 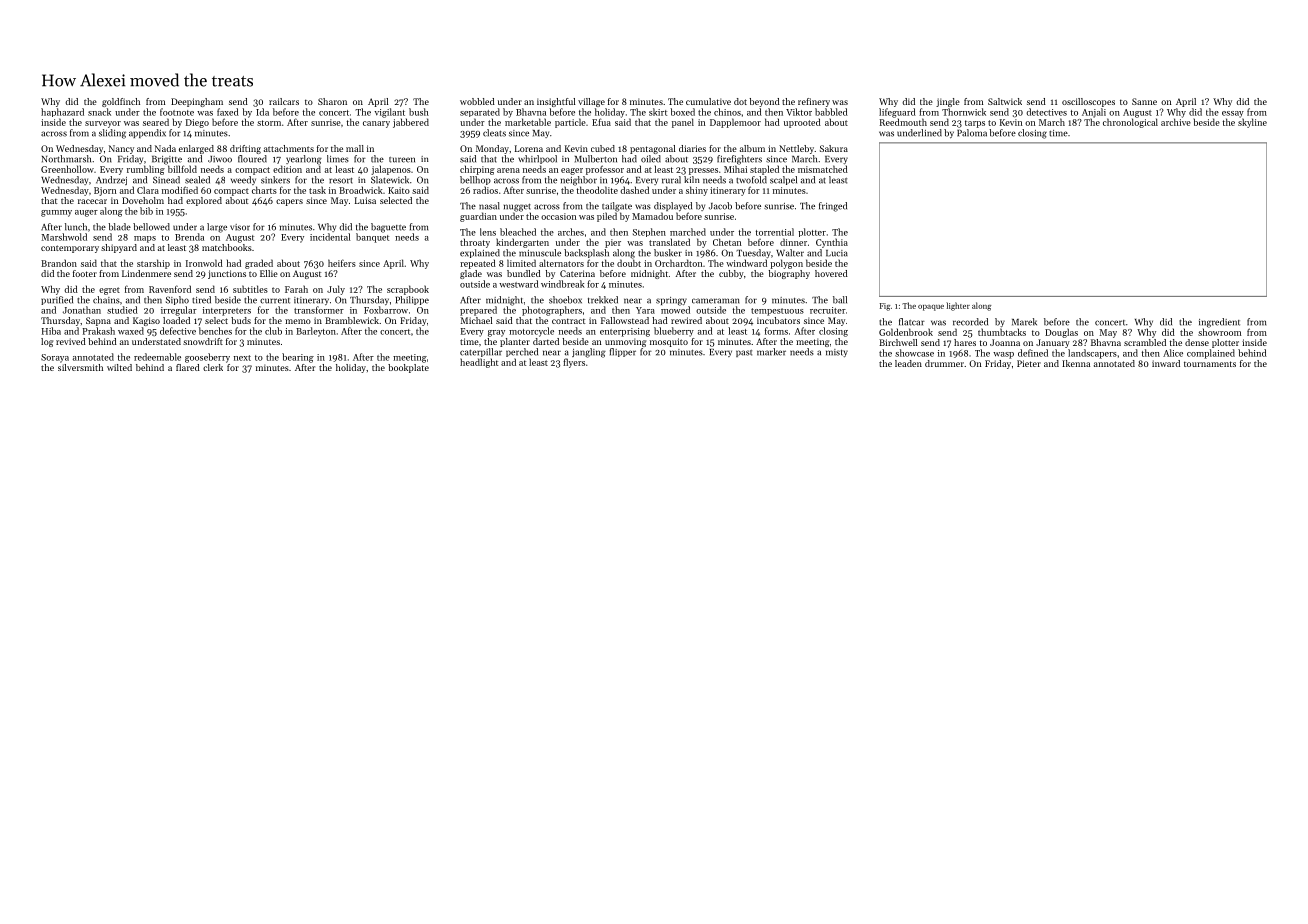 What do you see at coordinates (1252, 123) in the screenshot?
I see `skyline` at bounding box center [1252, 123].
